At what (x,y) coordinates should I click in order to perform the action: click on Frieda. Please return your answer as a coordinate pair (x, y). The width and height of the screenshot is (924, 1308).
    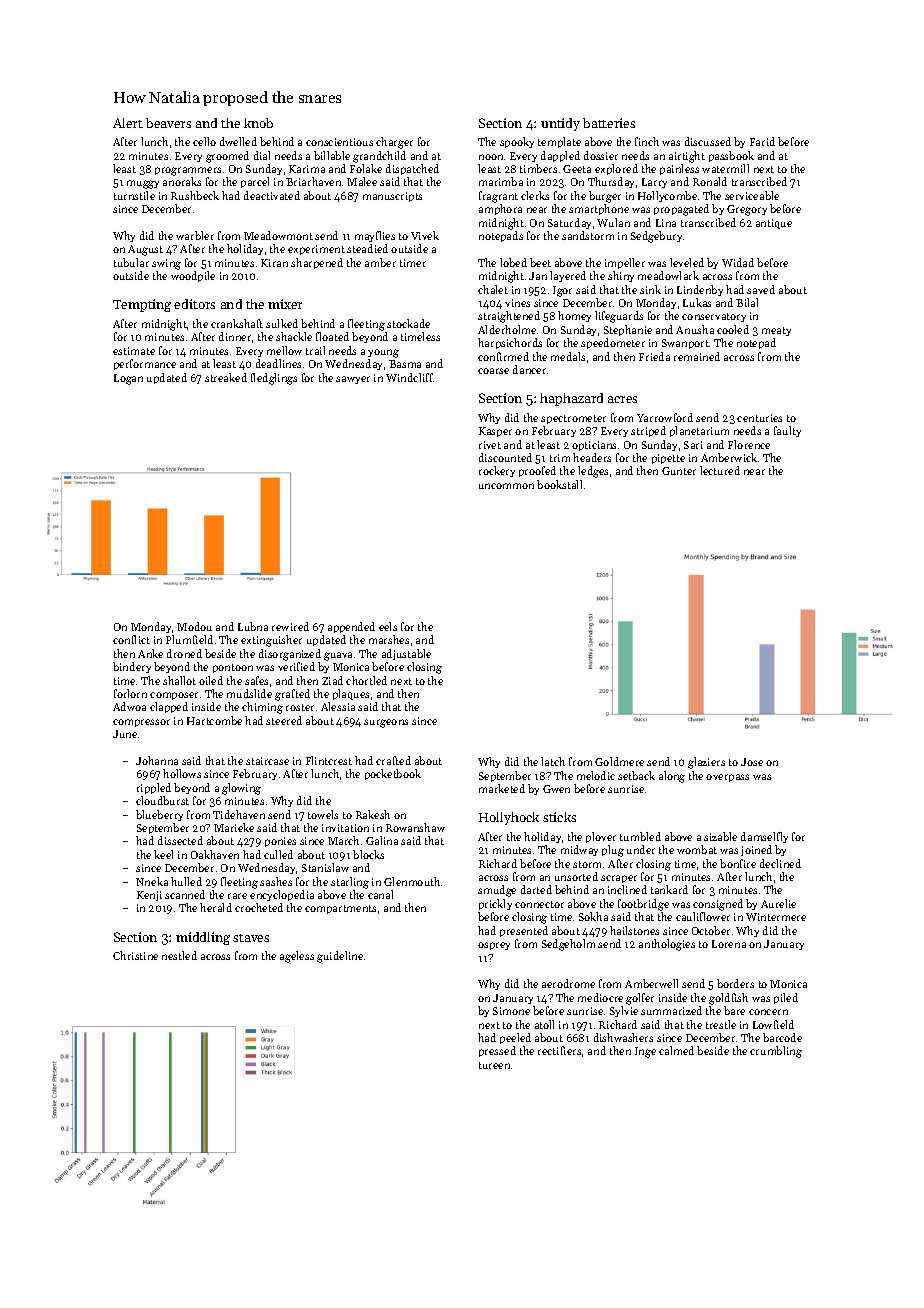
    Looking at the image, I should click on (654, 356).
